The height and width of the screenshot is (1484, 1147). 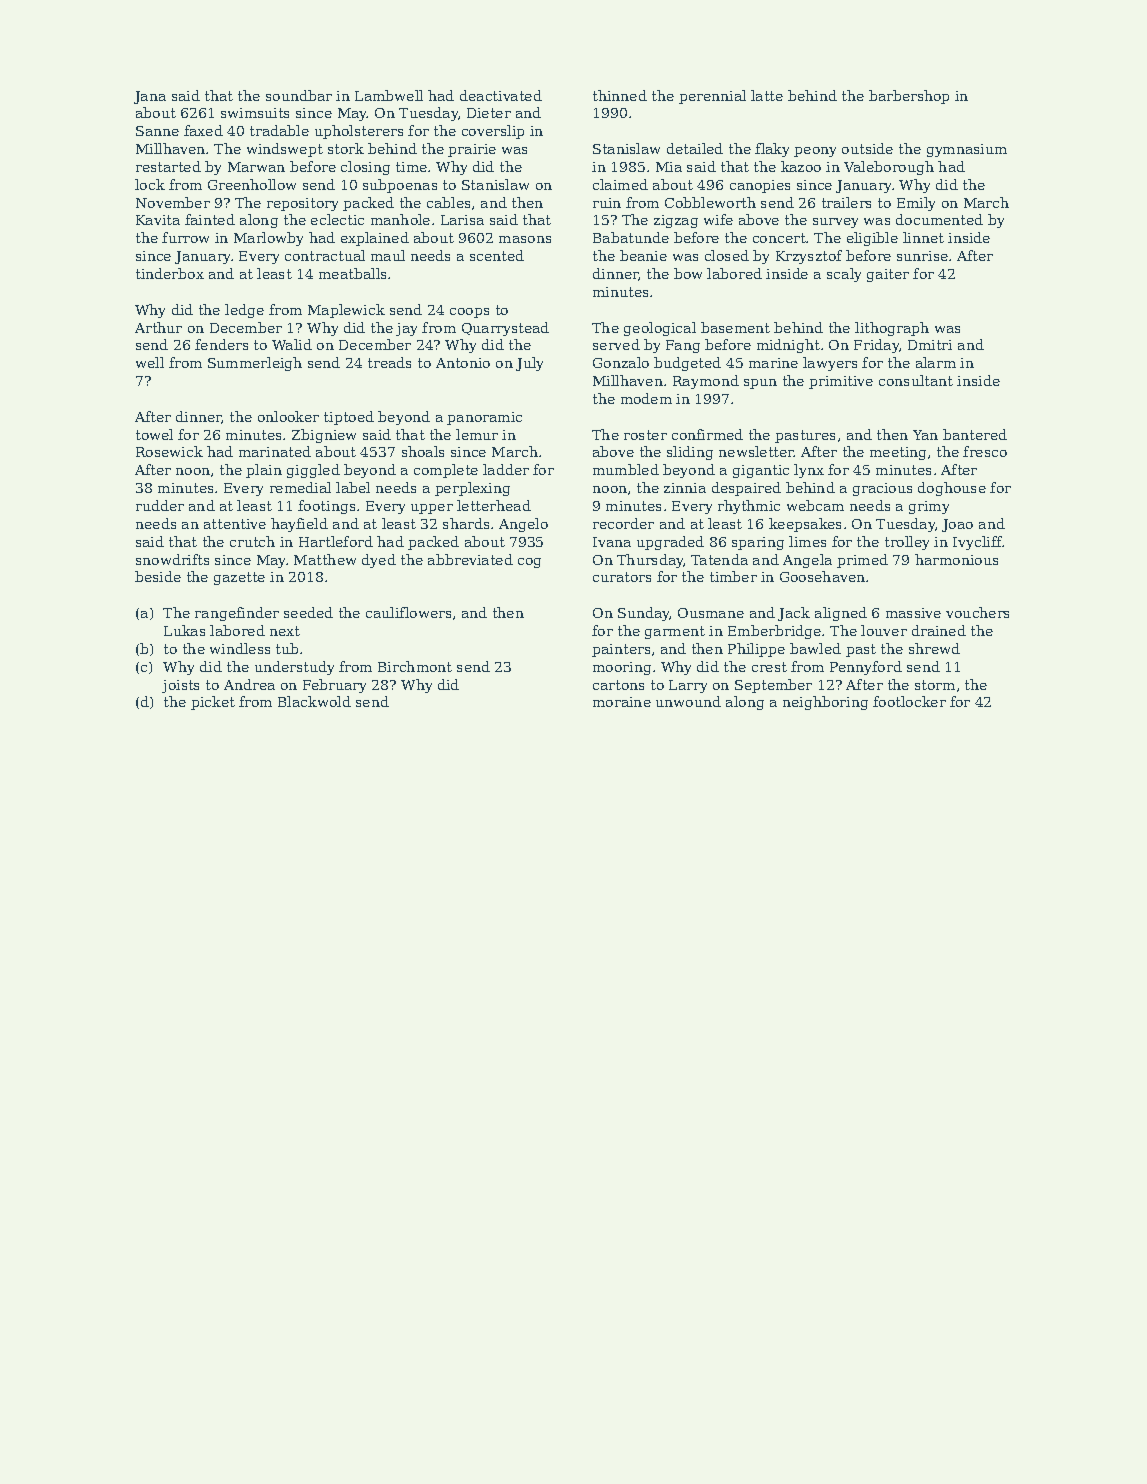 I want to click on storm, so click(x=935, y=685).
